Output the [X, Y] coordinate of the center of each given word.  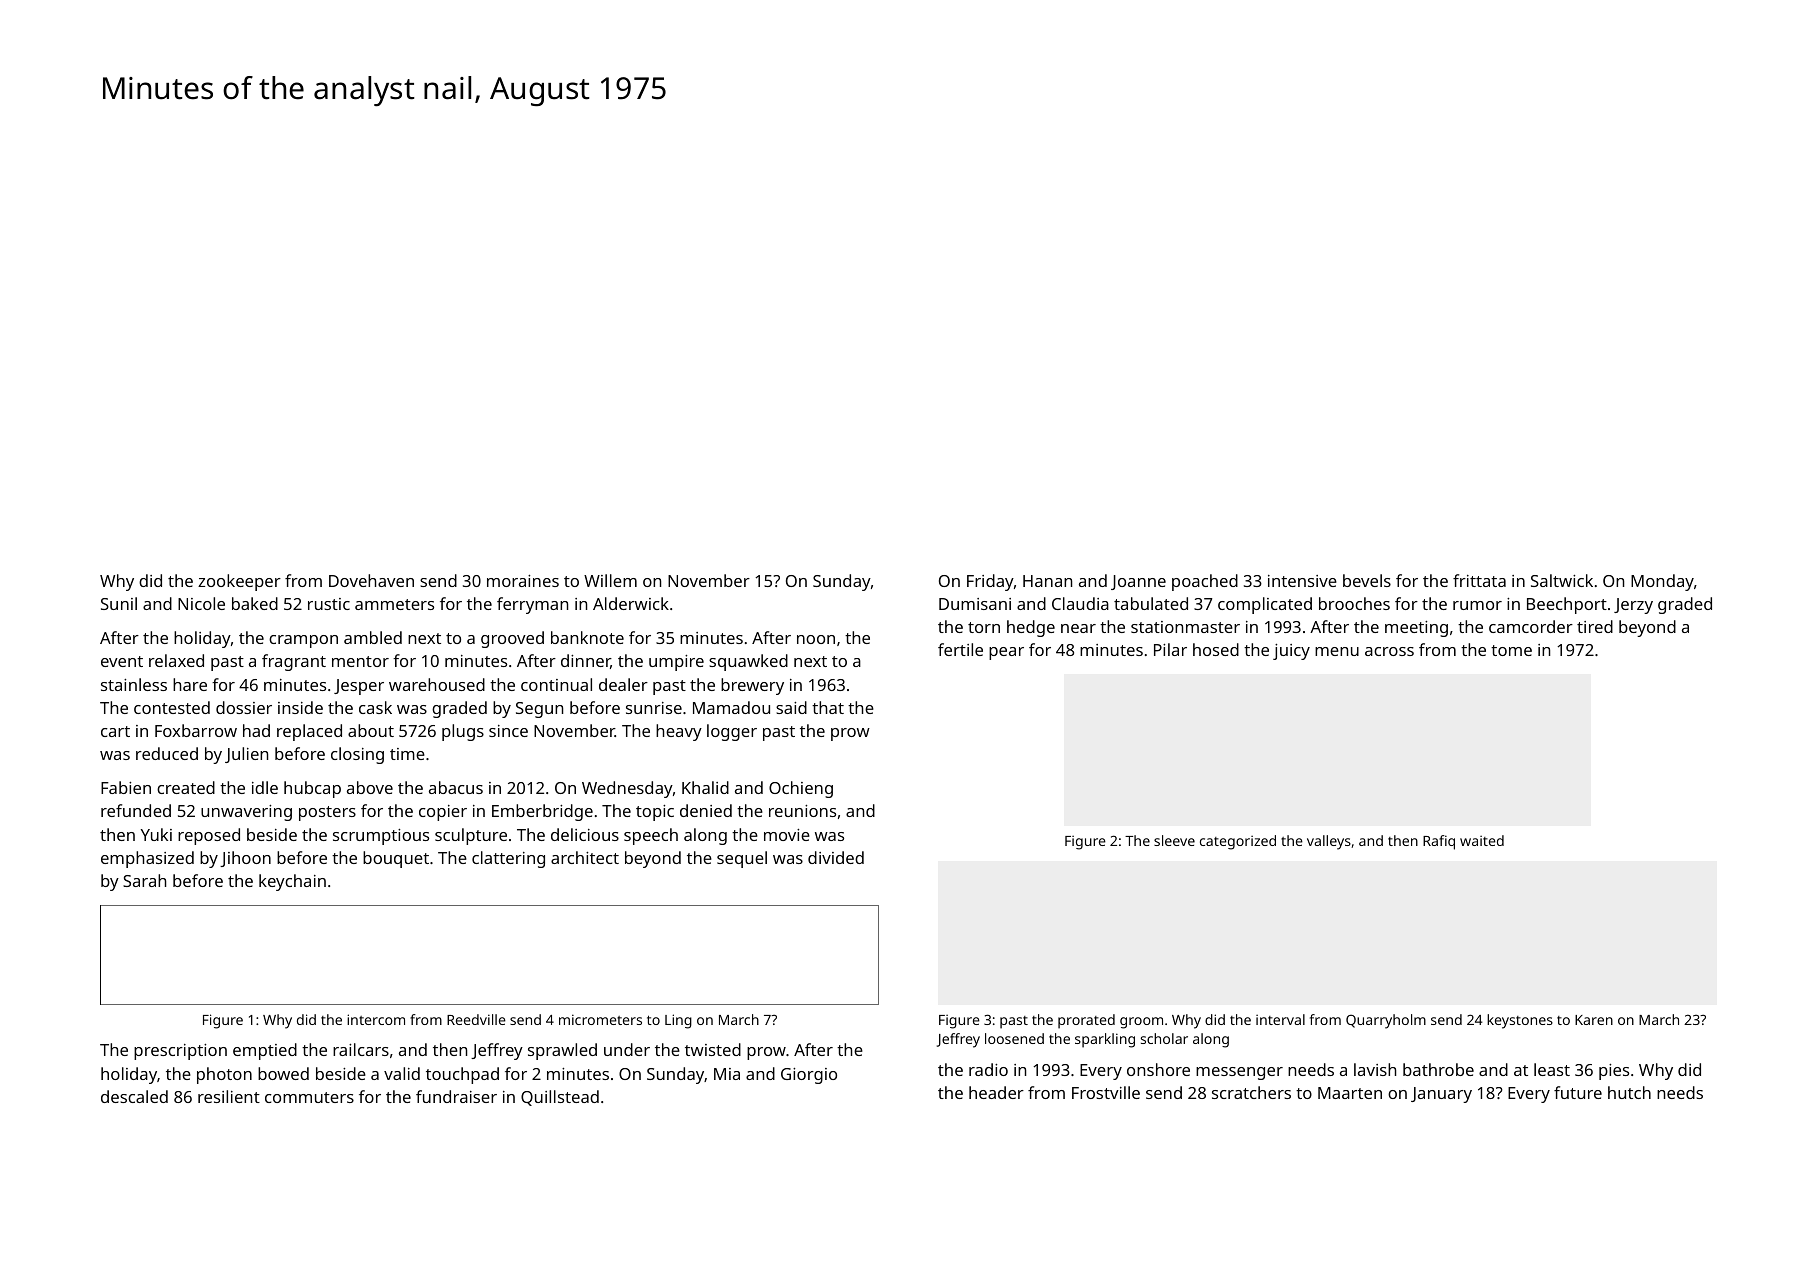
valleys [1329, 842]
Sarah [144, 880]
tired [1595, 626]
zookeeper [239, 582]
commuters [309, 1097]
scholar [1164, 1038]
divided [836, 857]
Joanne [1138, 582]
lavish [1375, 1069]
